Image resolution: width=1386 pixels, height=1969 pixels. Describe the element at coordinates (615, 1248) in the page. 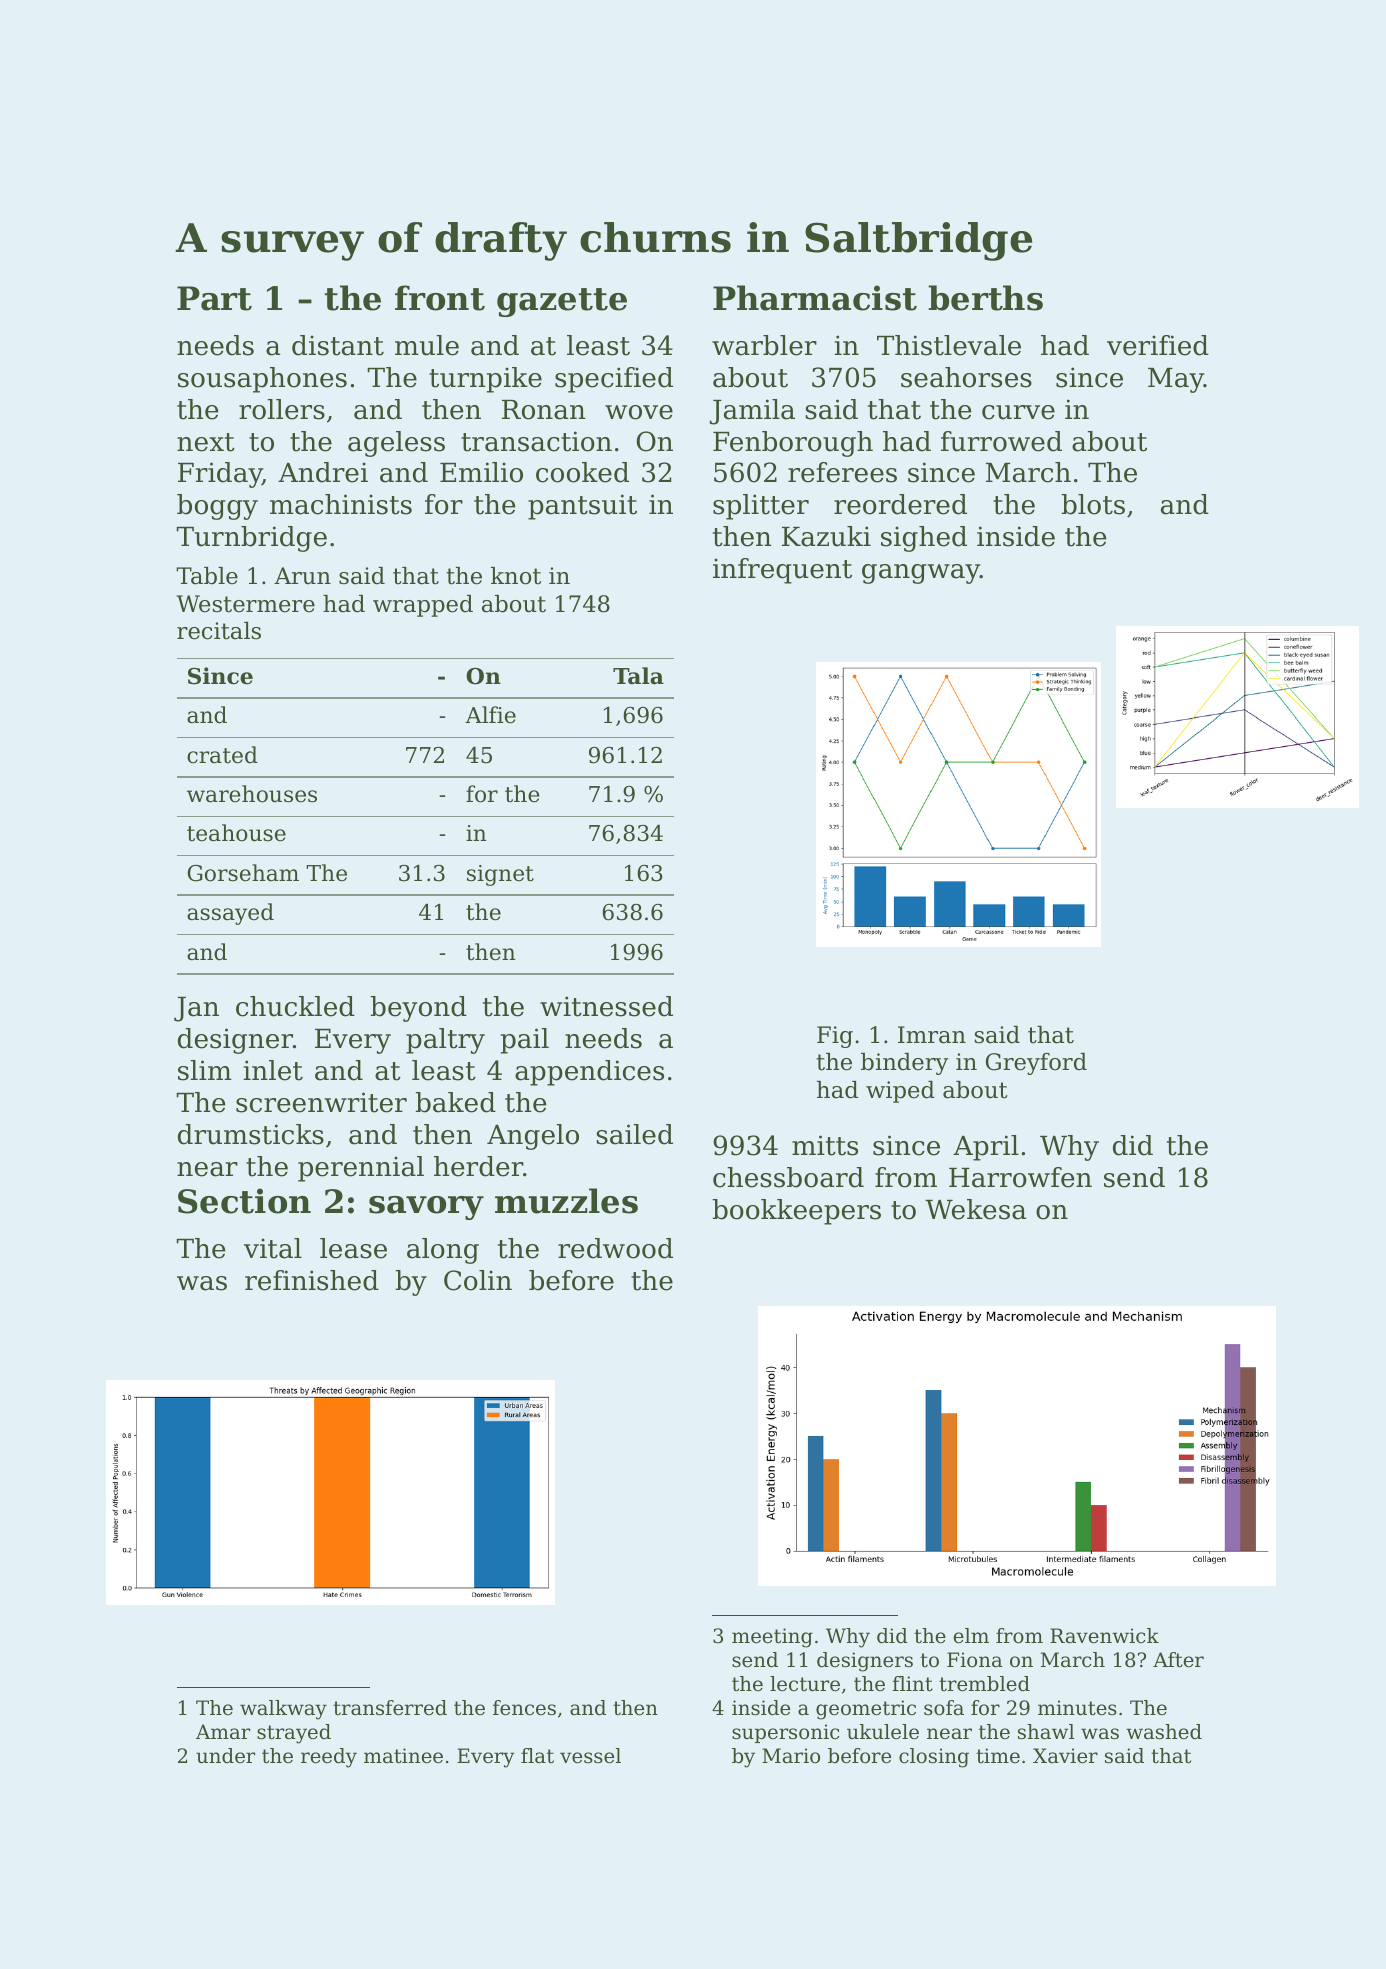

I see `redwood` at that location.
